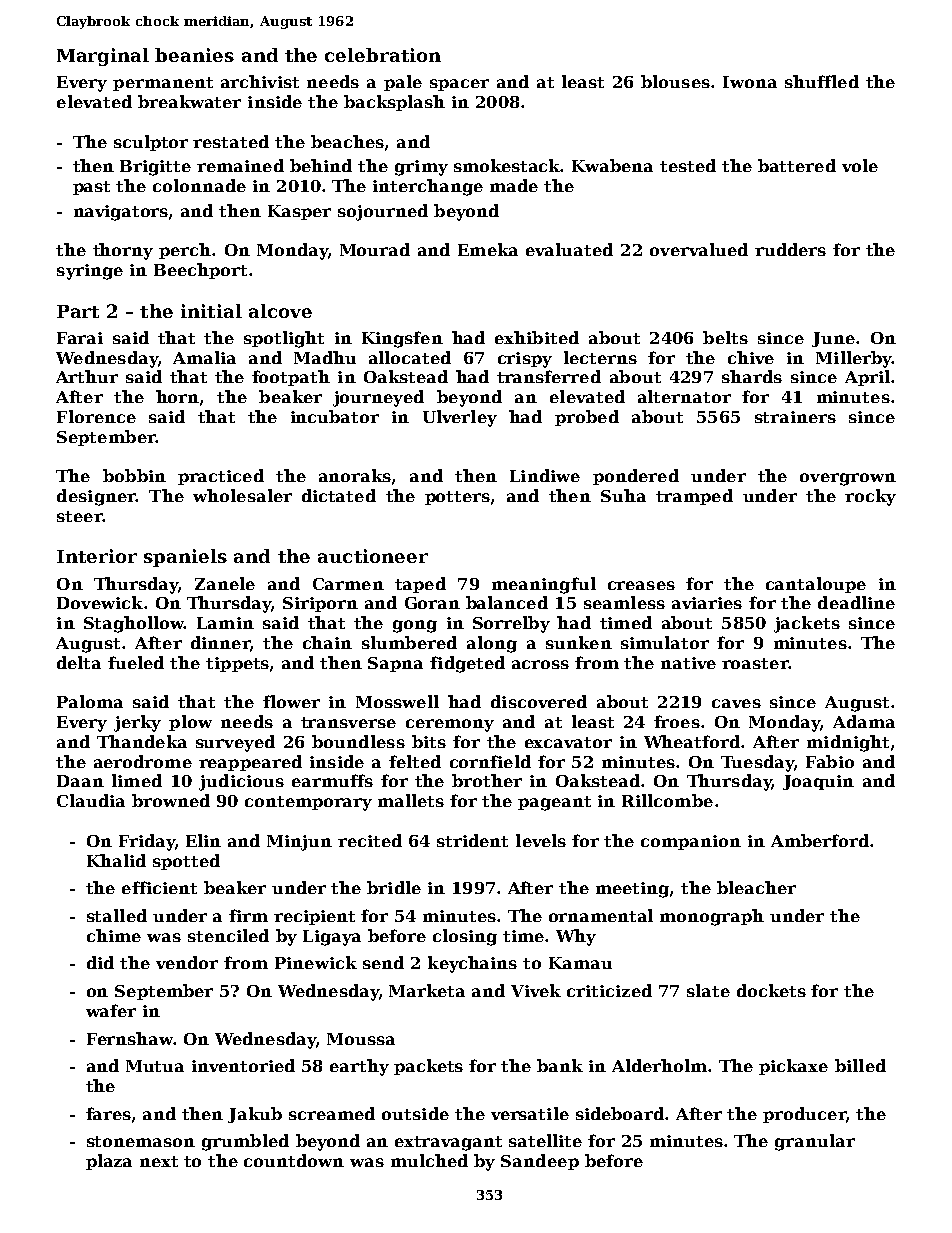 Image resolution: width=952 pixels, height=1233 pixels. What do you see at coordinates (147, 842) in the page?
I see `Friday` at bounding box center [147, 842].
